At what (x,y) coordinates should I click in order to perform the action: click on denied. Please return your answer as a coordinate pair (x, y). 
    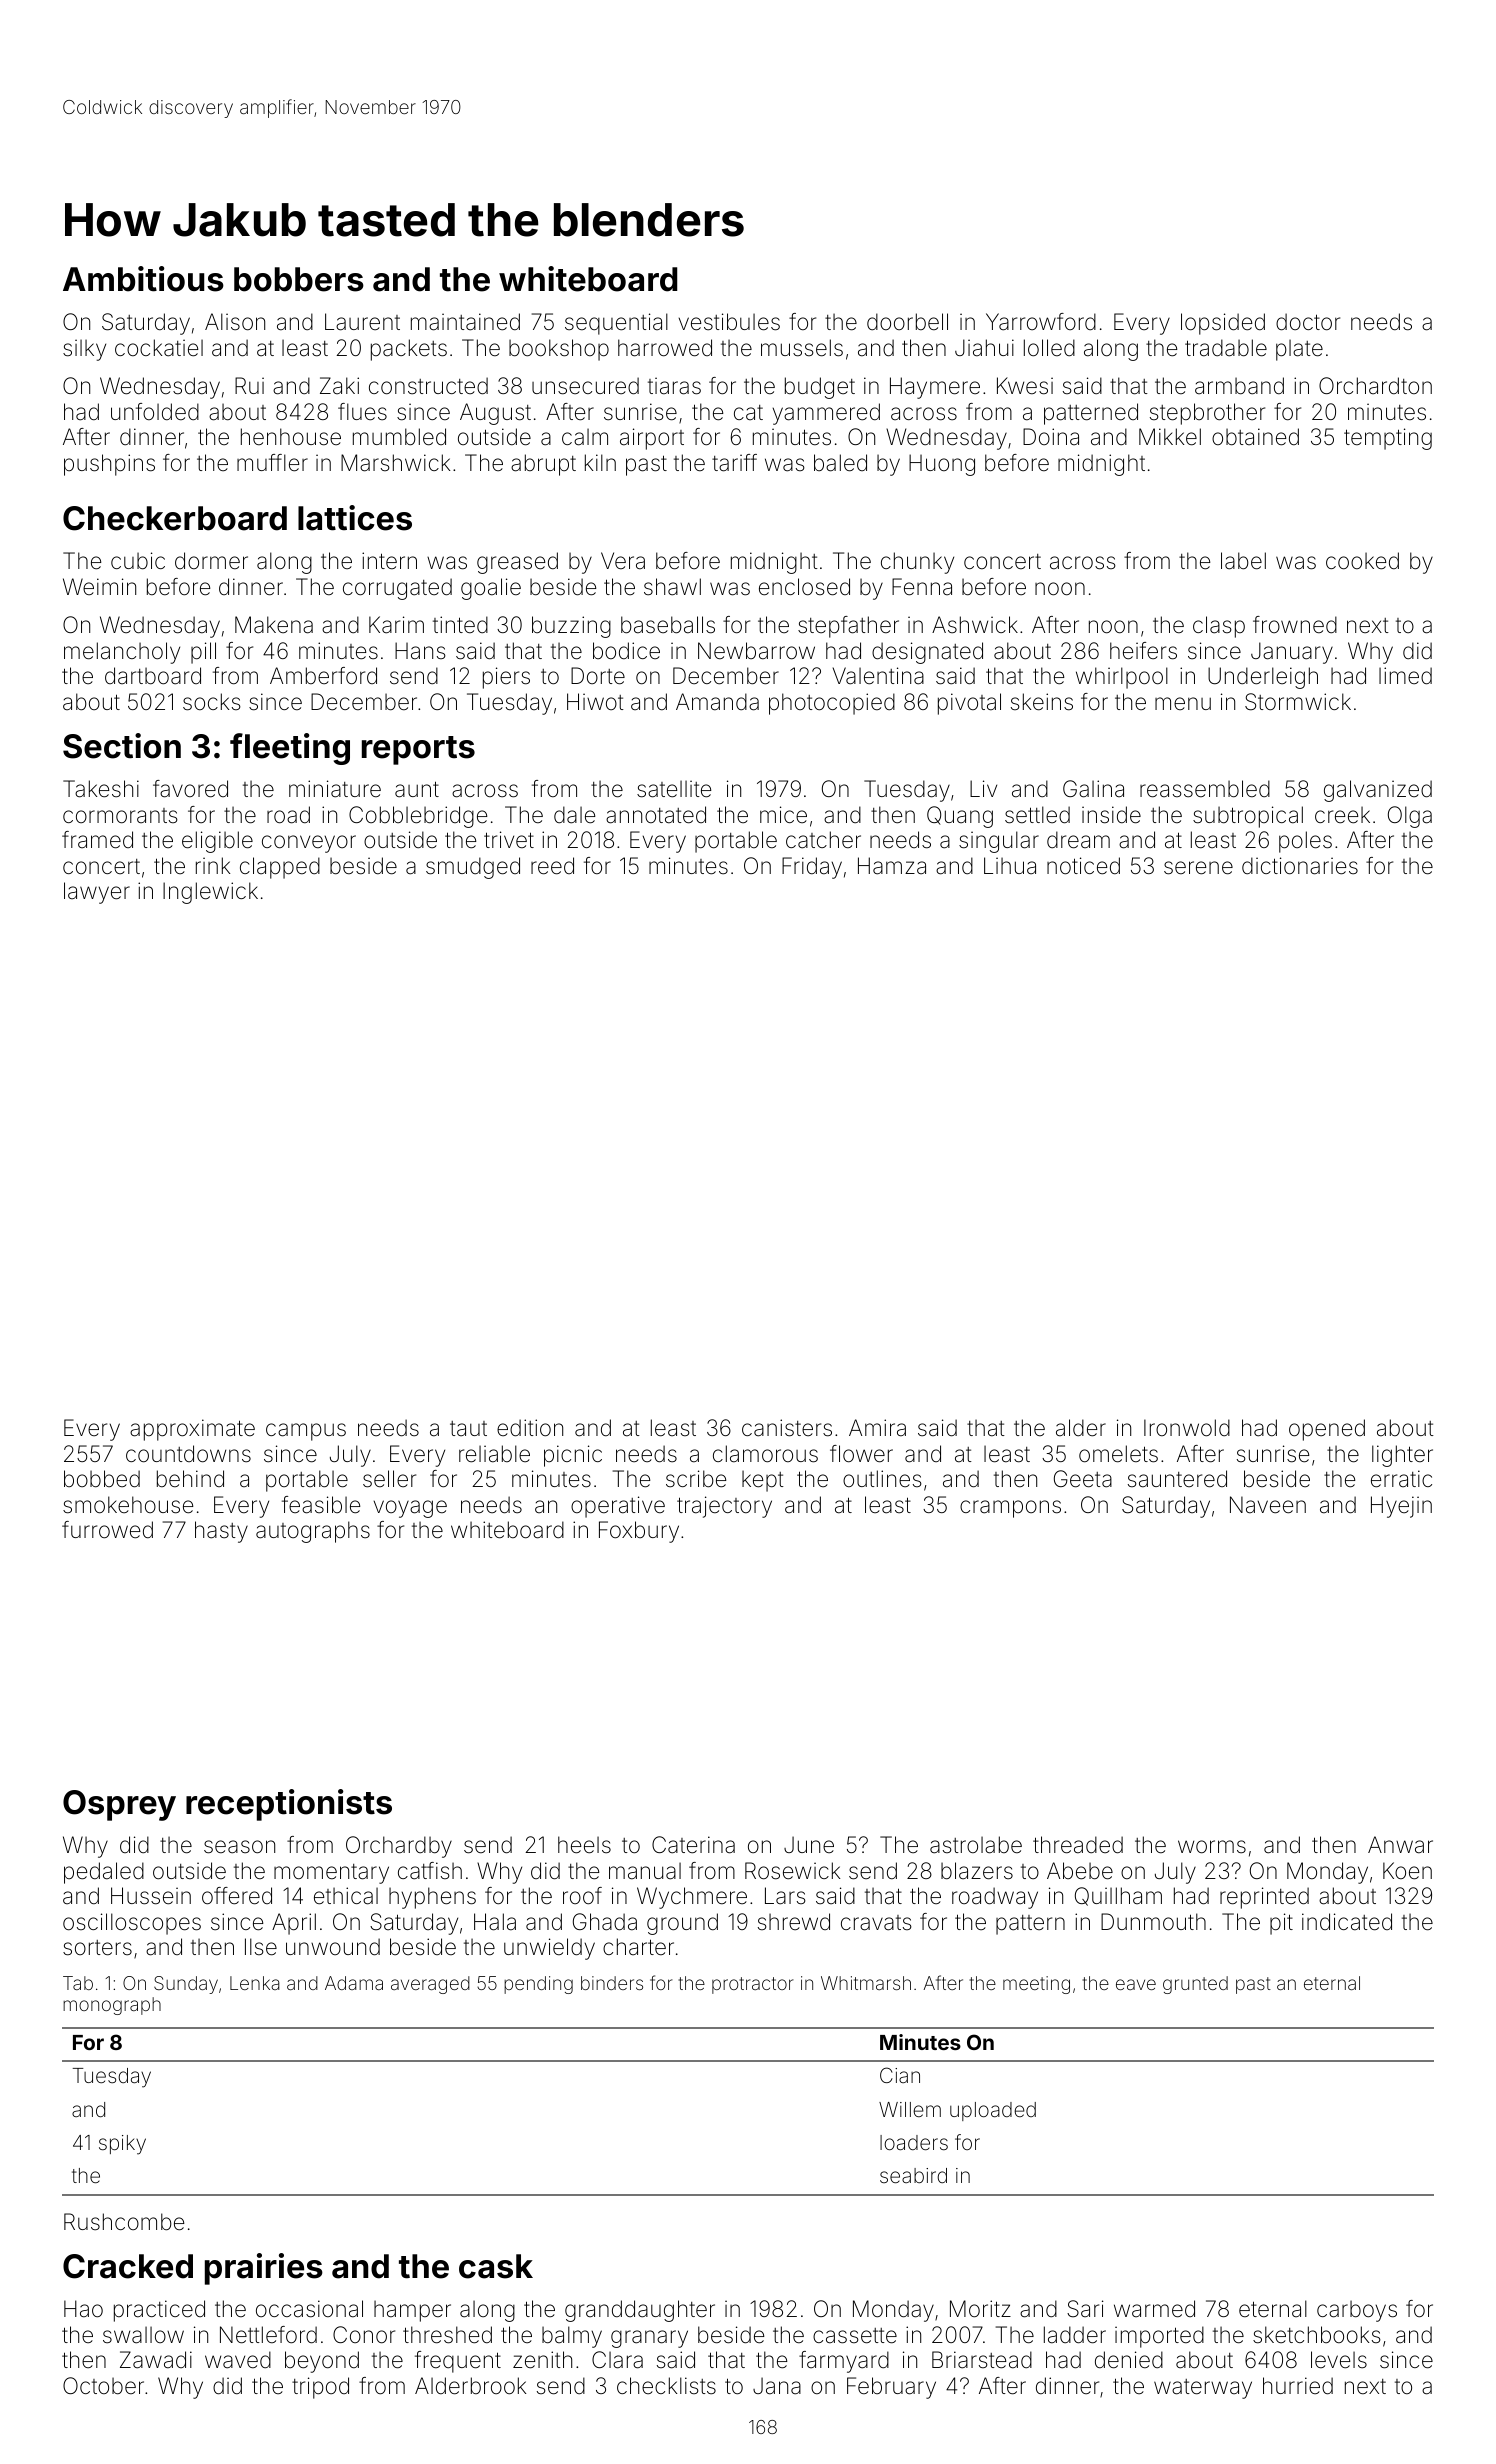
    Looking at the image, I should click on (1129, 2360).
